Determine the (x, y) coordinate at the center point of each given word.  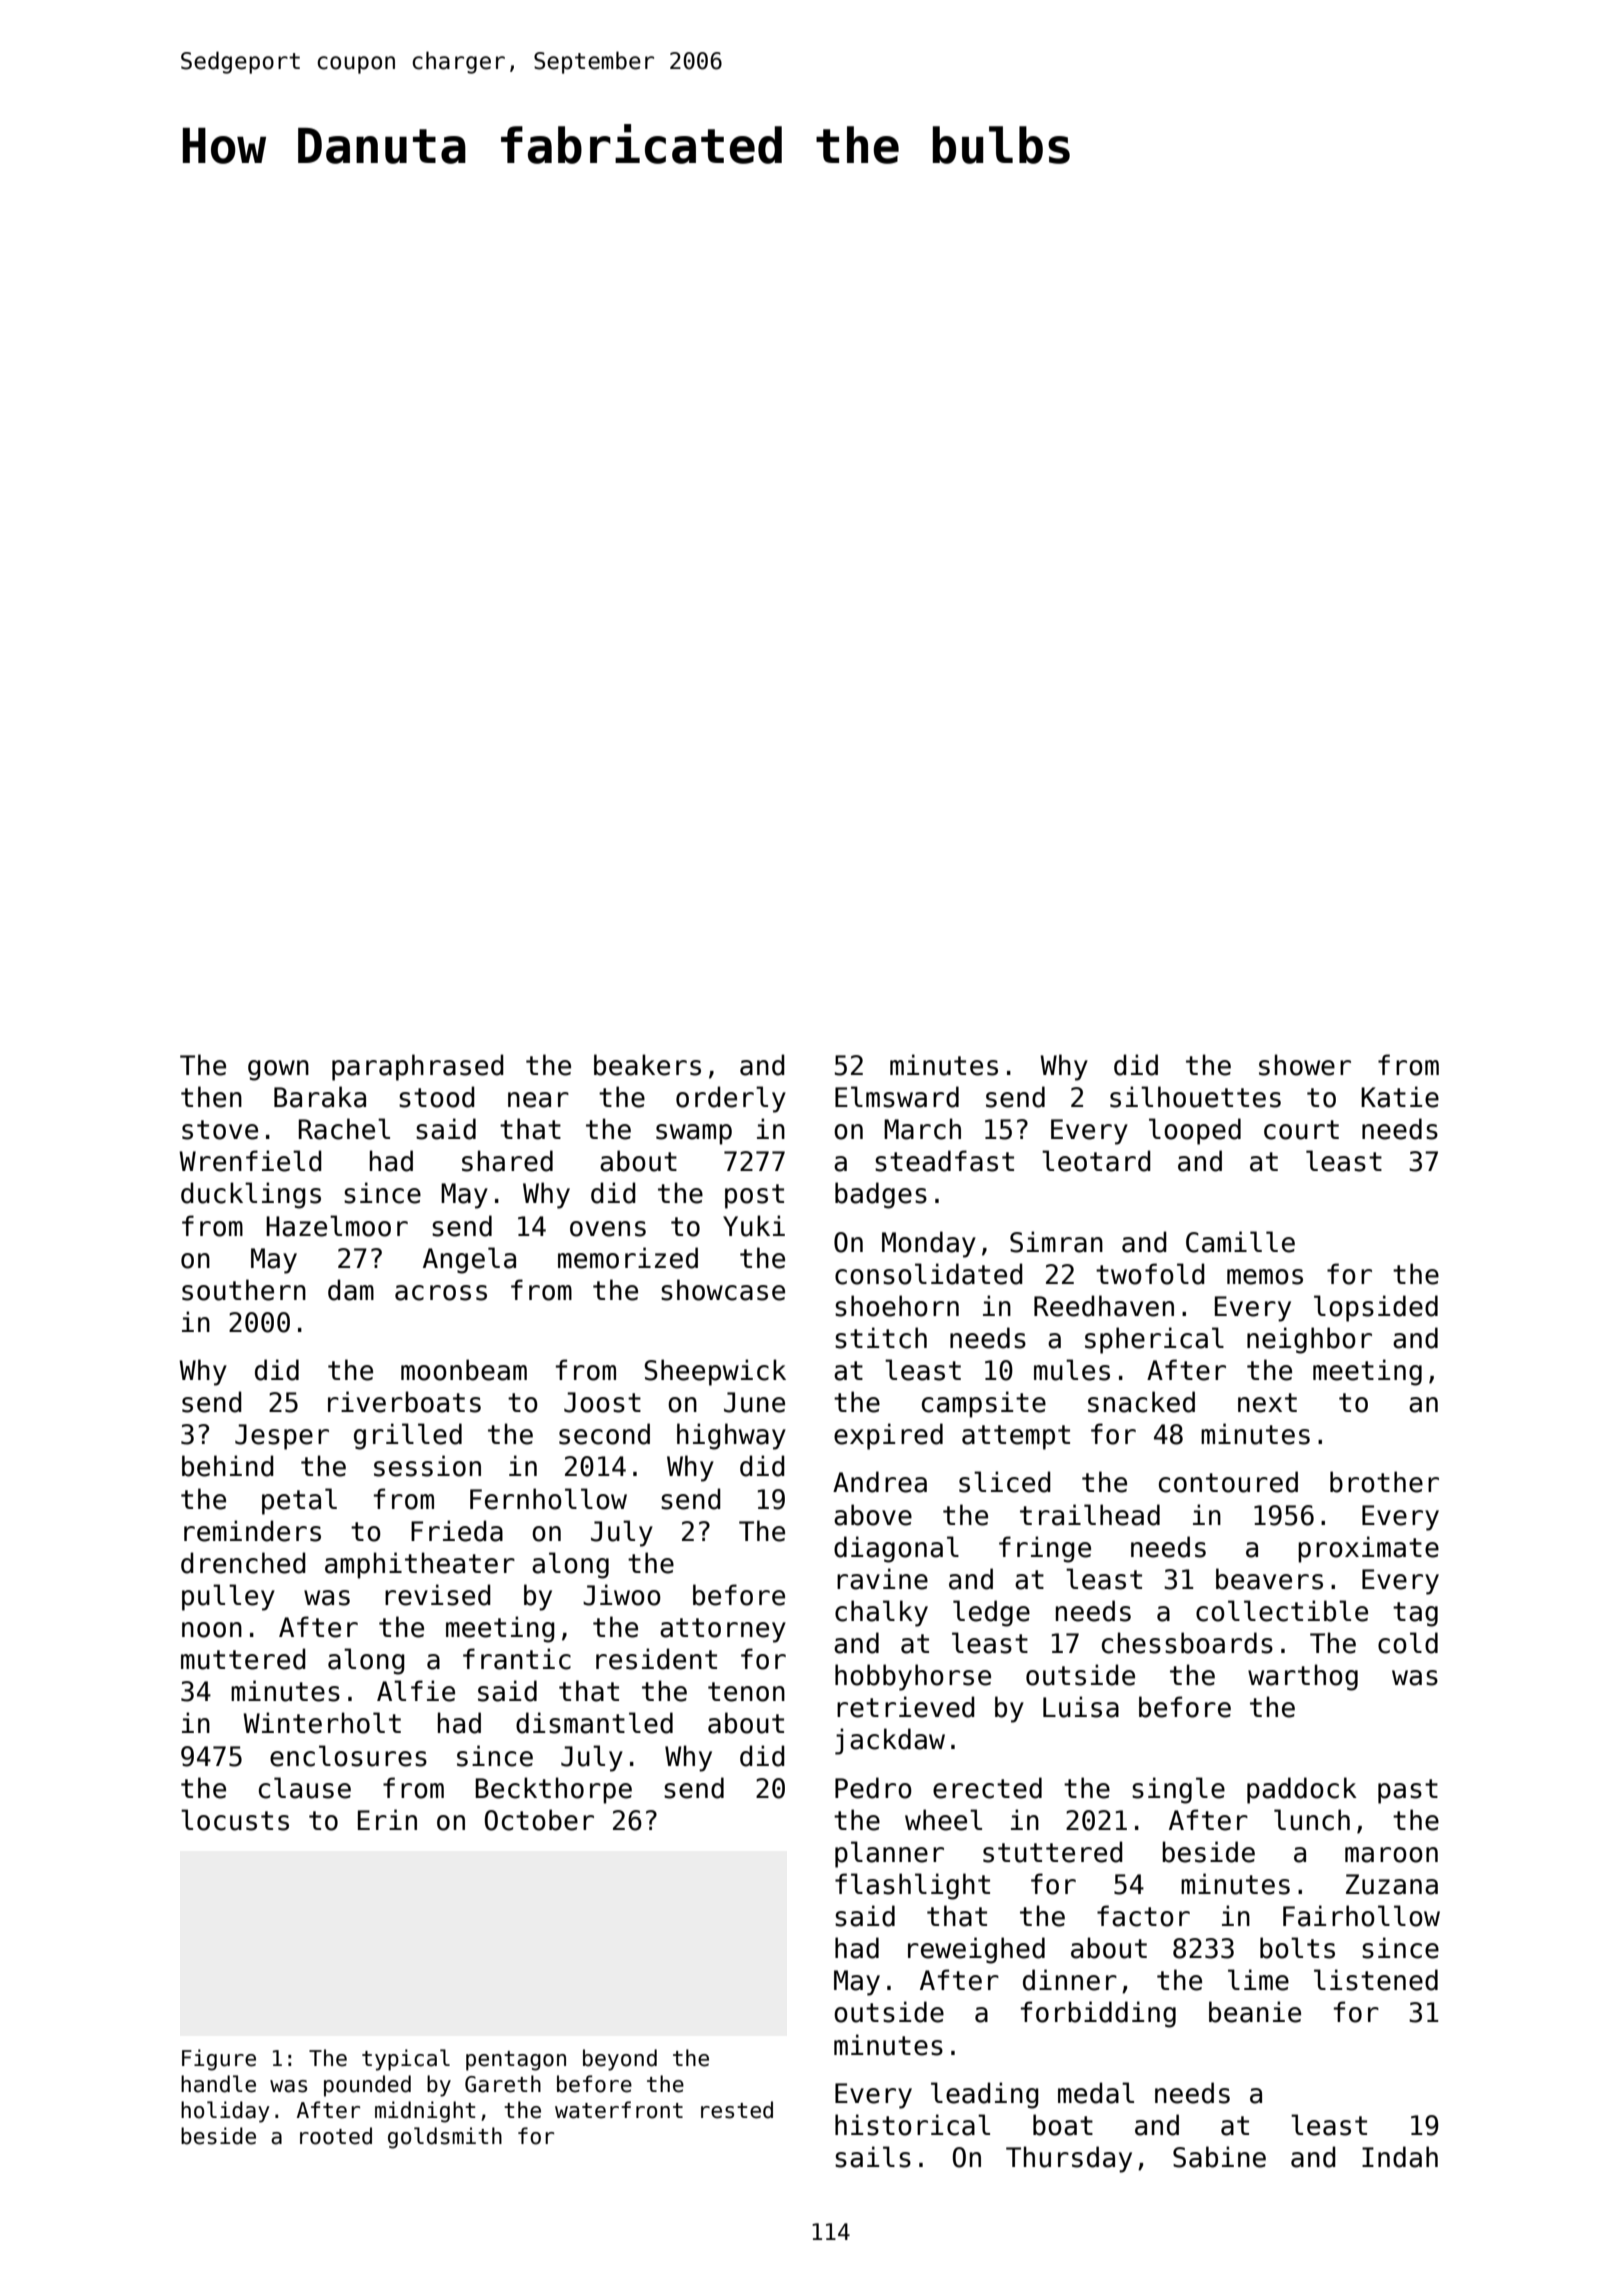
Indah (1400, 2157)
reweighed (976, 1950)
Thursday (1069, 2159)
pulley (228, 1597)
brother (1384, 1482)
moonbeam (464, 1370)
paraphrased (418, 1067)
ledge (991, 1613)
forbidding (1098, 2014)
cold (1408, 1643)
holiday (225, 2112)
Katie (1400, 1097)
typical (406, 2060)
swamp (694, 1134)
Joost (602, 1402)
